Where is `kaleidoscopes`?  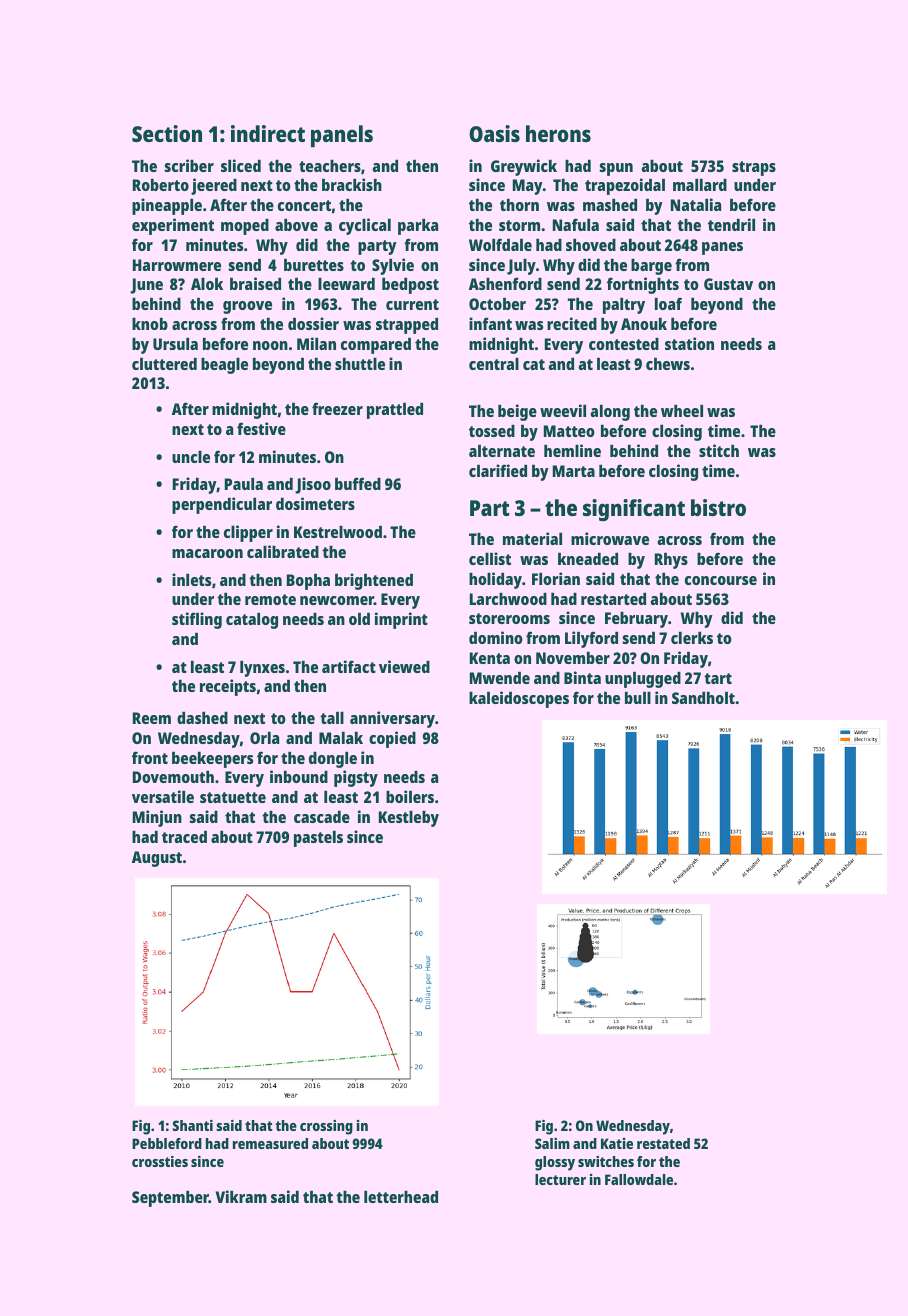
kaleidoscopes is located at coordinates (519, 699).
